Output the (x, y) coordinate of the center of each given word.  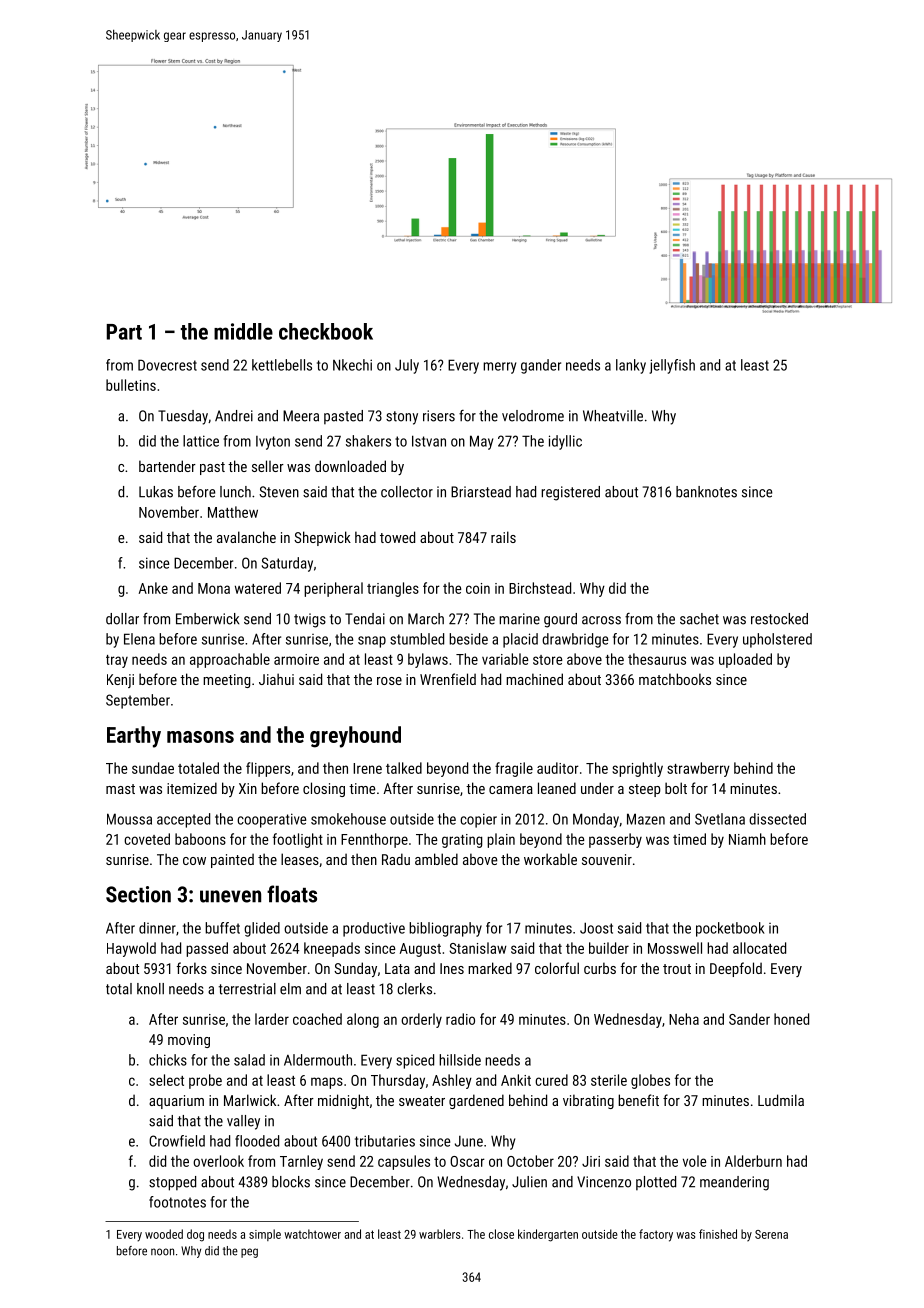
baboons (200, 839)
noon (162, 1252)
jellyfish (672, 366)
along (363, 1020)
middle (243, 331)
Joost (596, 928)
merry (499, 368)
